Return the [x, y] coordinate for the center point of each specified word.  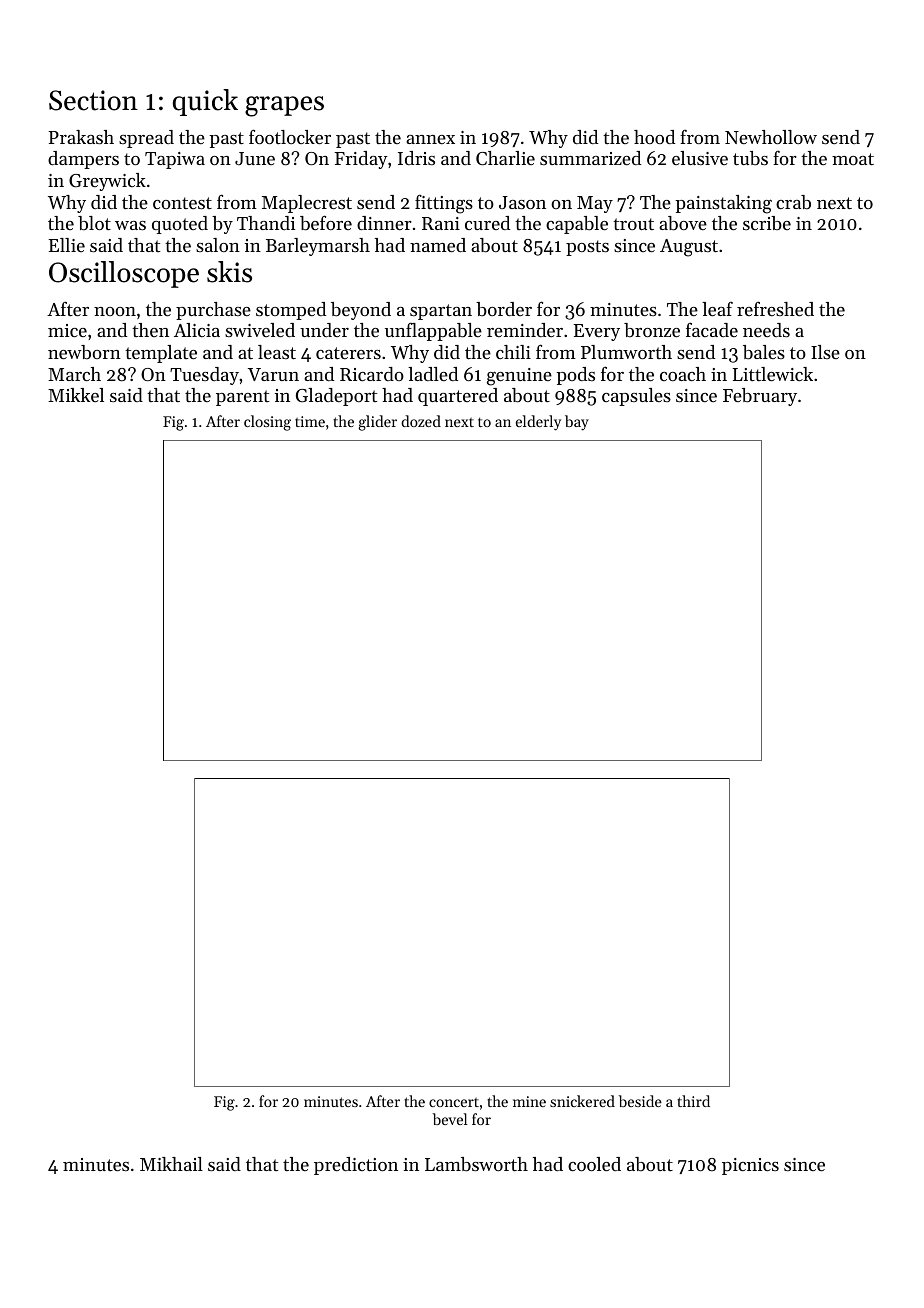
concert [454, 1102]
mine [529, 1101]
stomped [291, 311]
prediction [356, 1166]
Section [93, 100]
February [760, 397]
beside [640, 1101]
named [438, 245]
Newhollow [771, 137]
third [693, 1101]
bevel [450, 1119]
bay [577, 423]
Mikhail [171, 1164]
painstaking [723, 204]
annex [430, 139]
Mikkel [76, 395]
